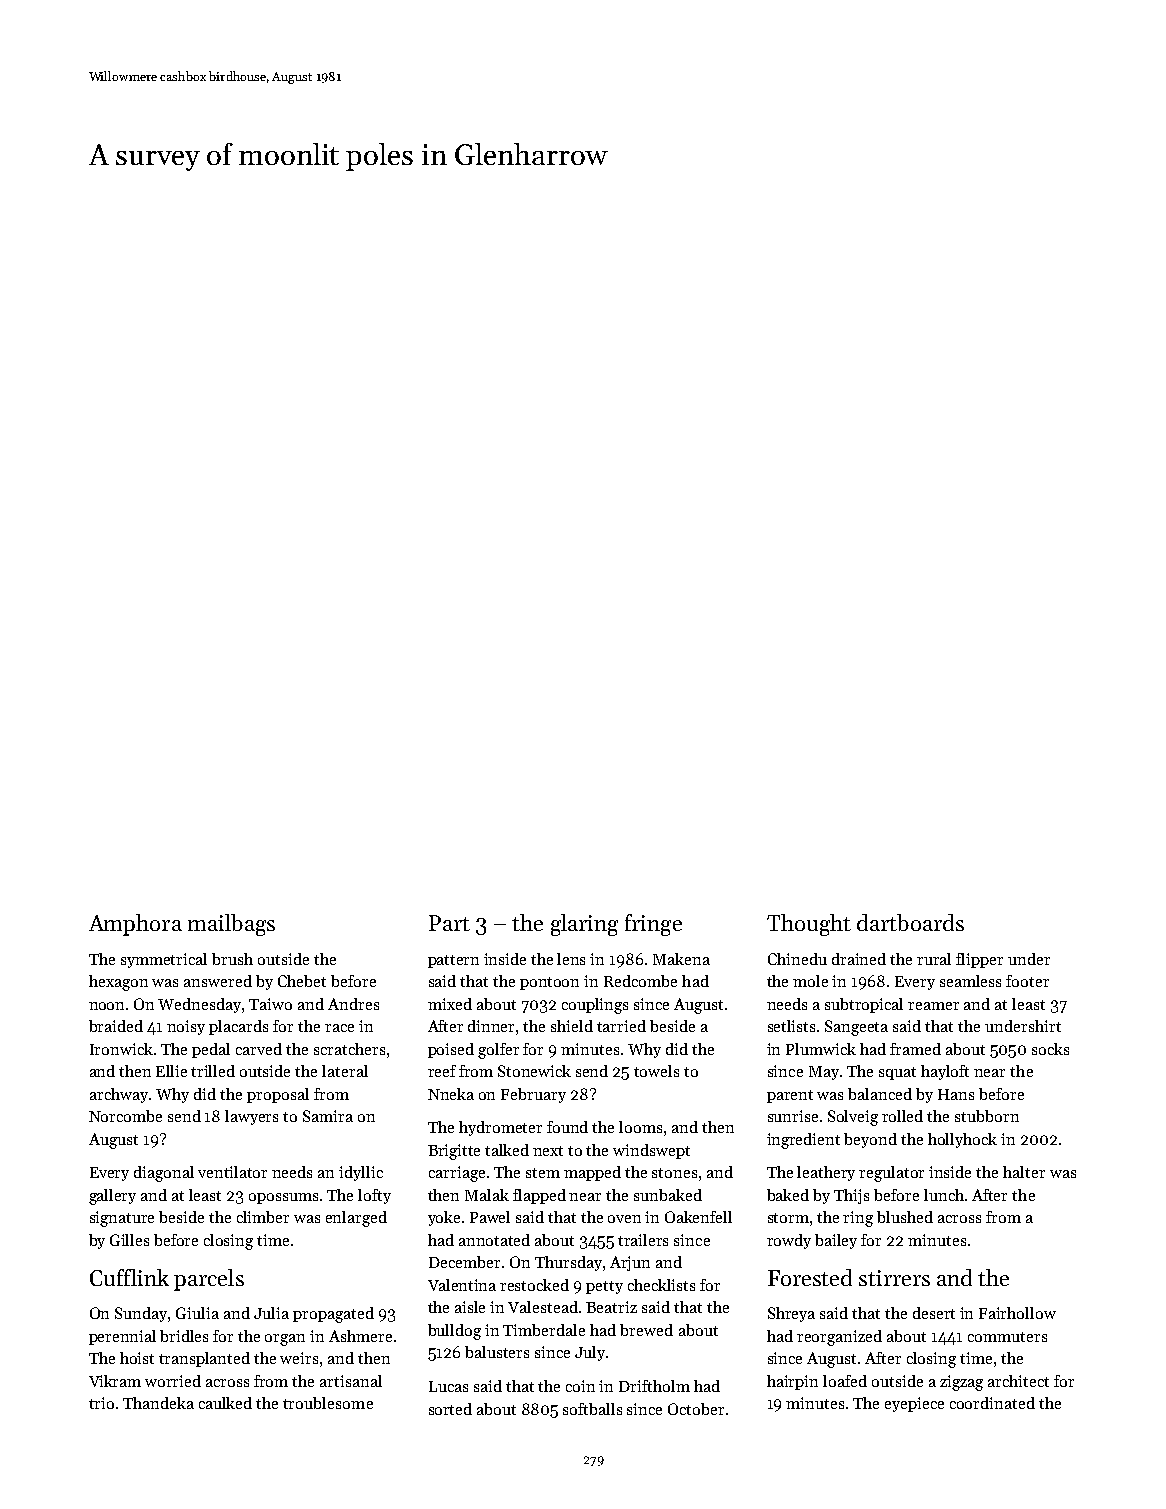 This screenshot has height=1509, width=1166. Describe the element at coordinates (534, 1071) in the screenshot. I see `Stonewick` at that location.
